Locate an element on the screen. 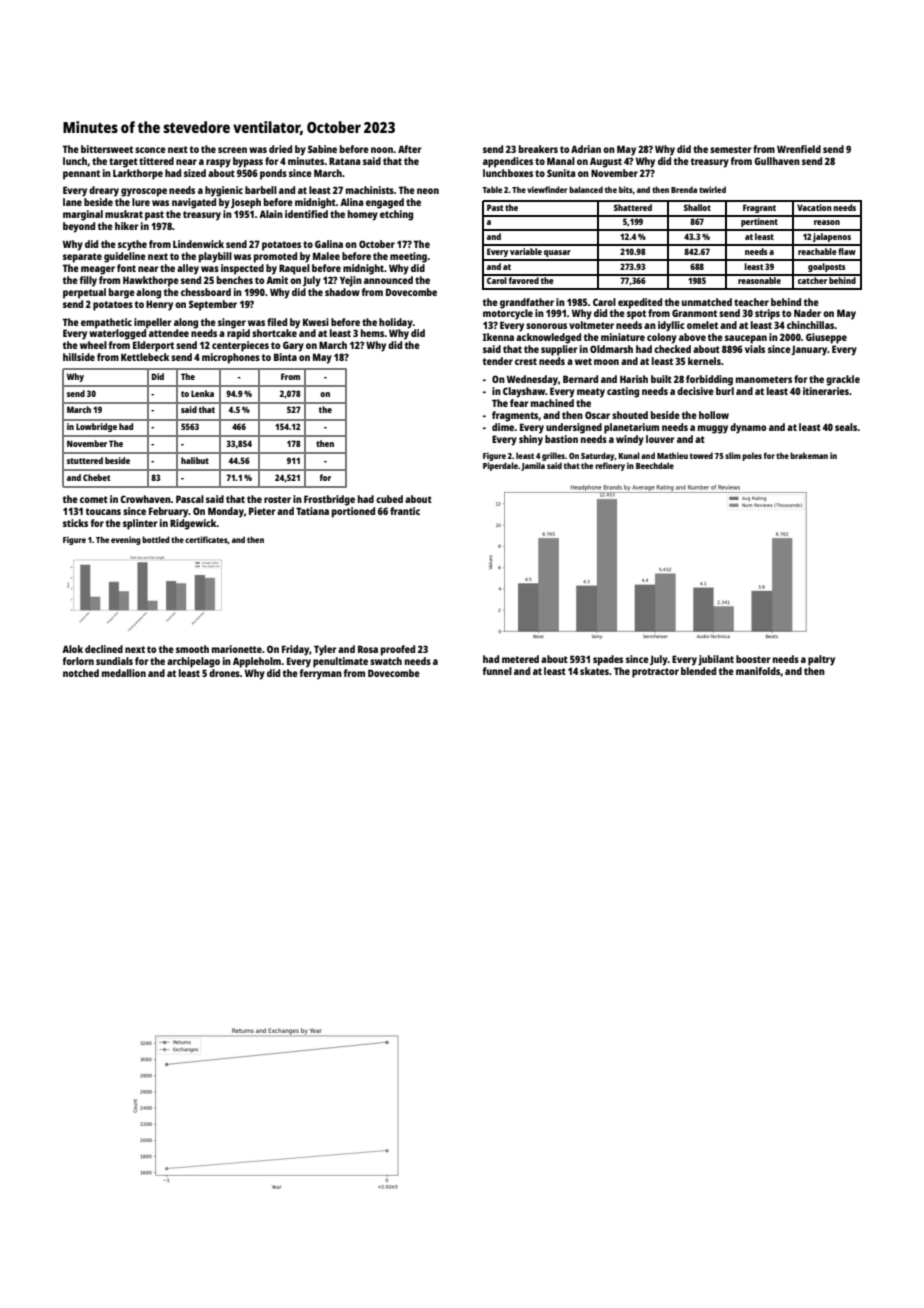 Image resolution: width=924 pixels, height=1308 pixels. After is located at coordinates (410, 149).
